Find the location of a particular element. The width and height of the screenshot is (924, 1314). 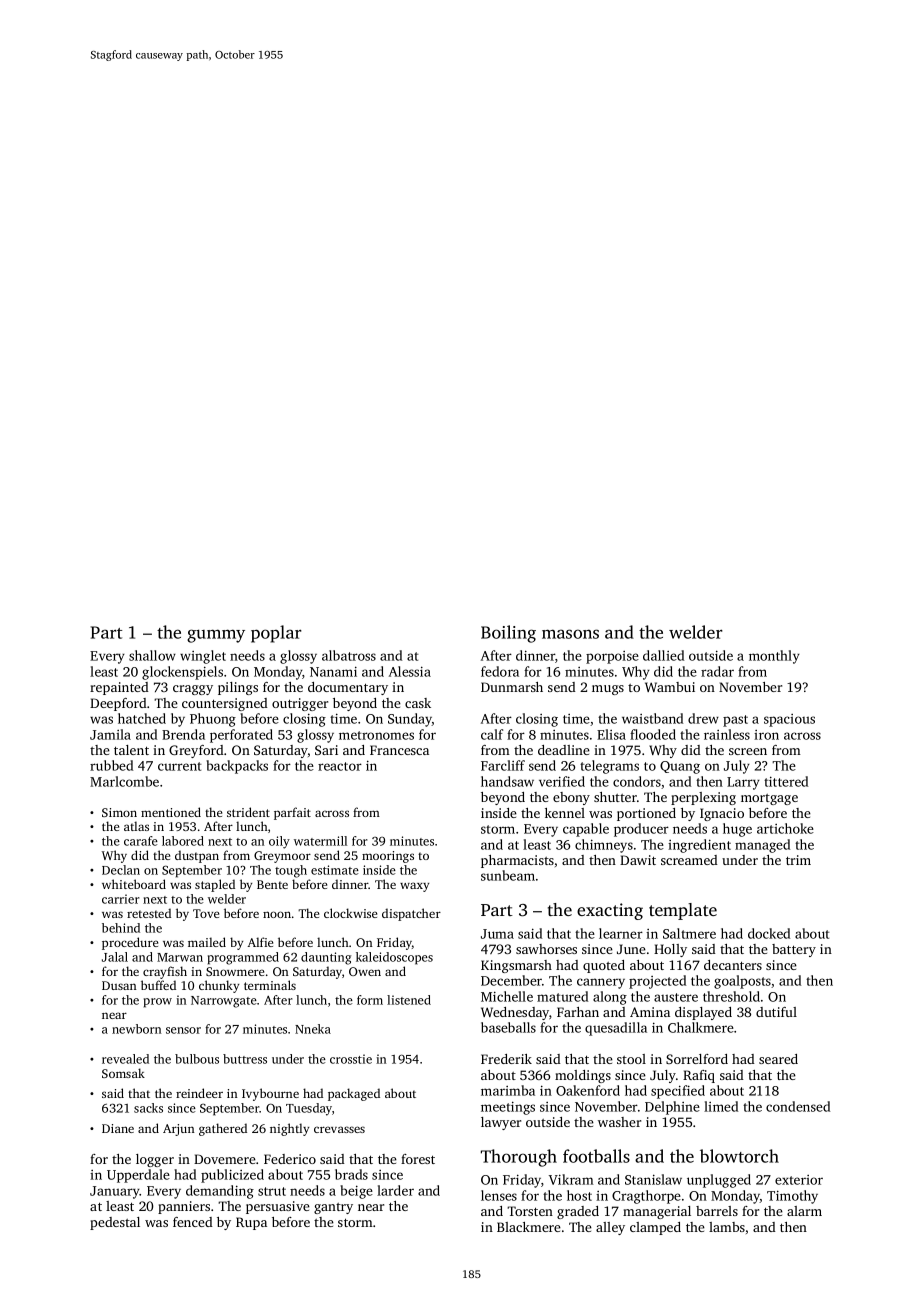

artichoke is located at coordinates (785, 828).
